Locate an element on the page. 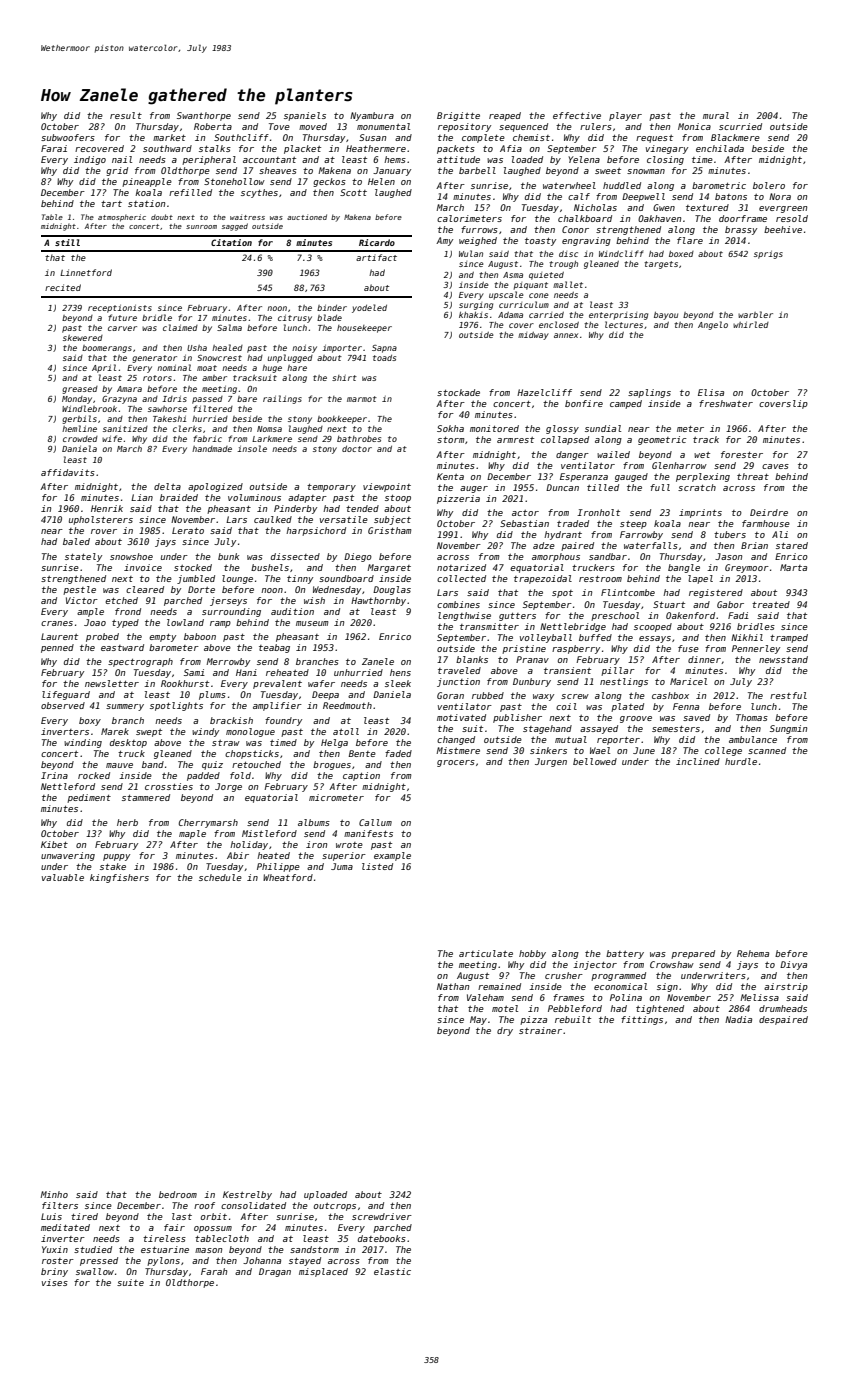  datebooks is located at coordinates (382, 1238).
